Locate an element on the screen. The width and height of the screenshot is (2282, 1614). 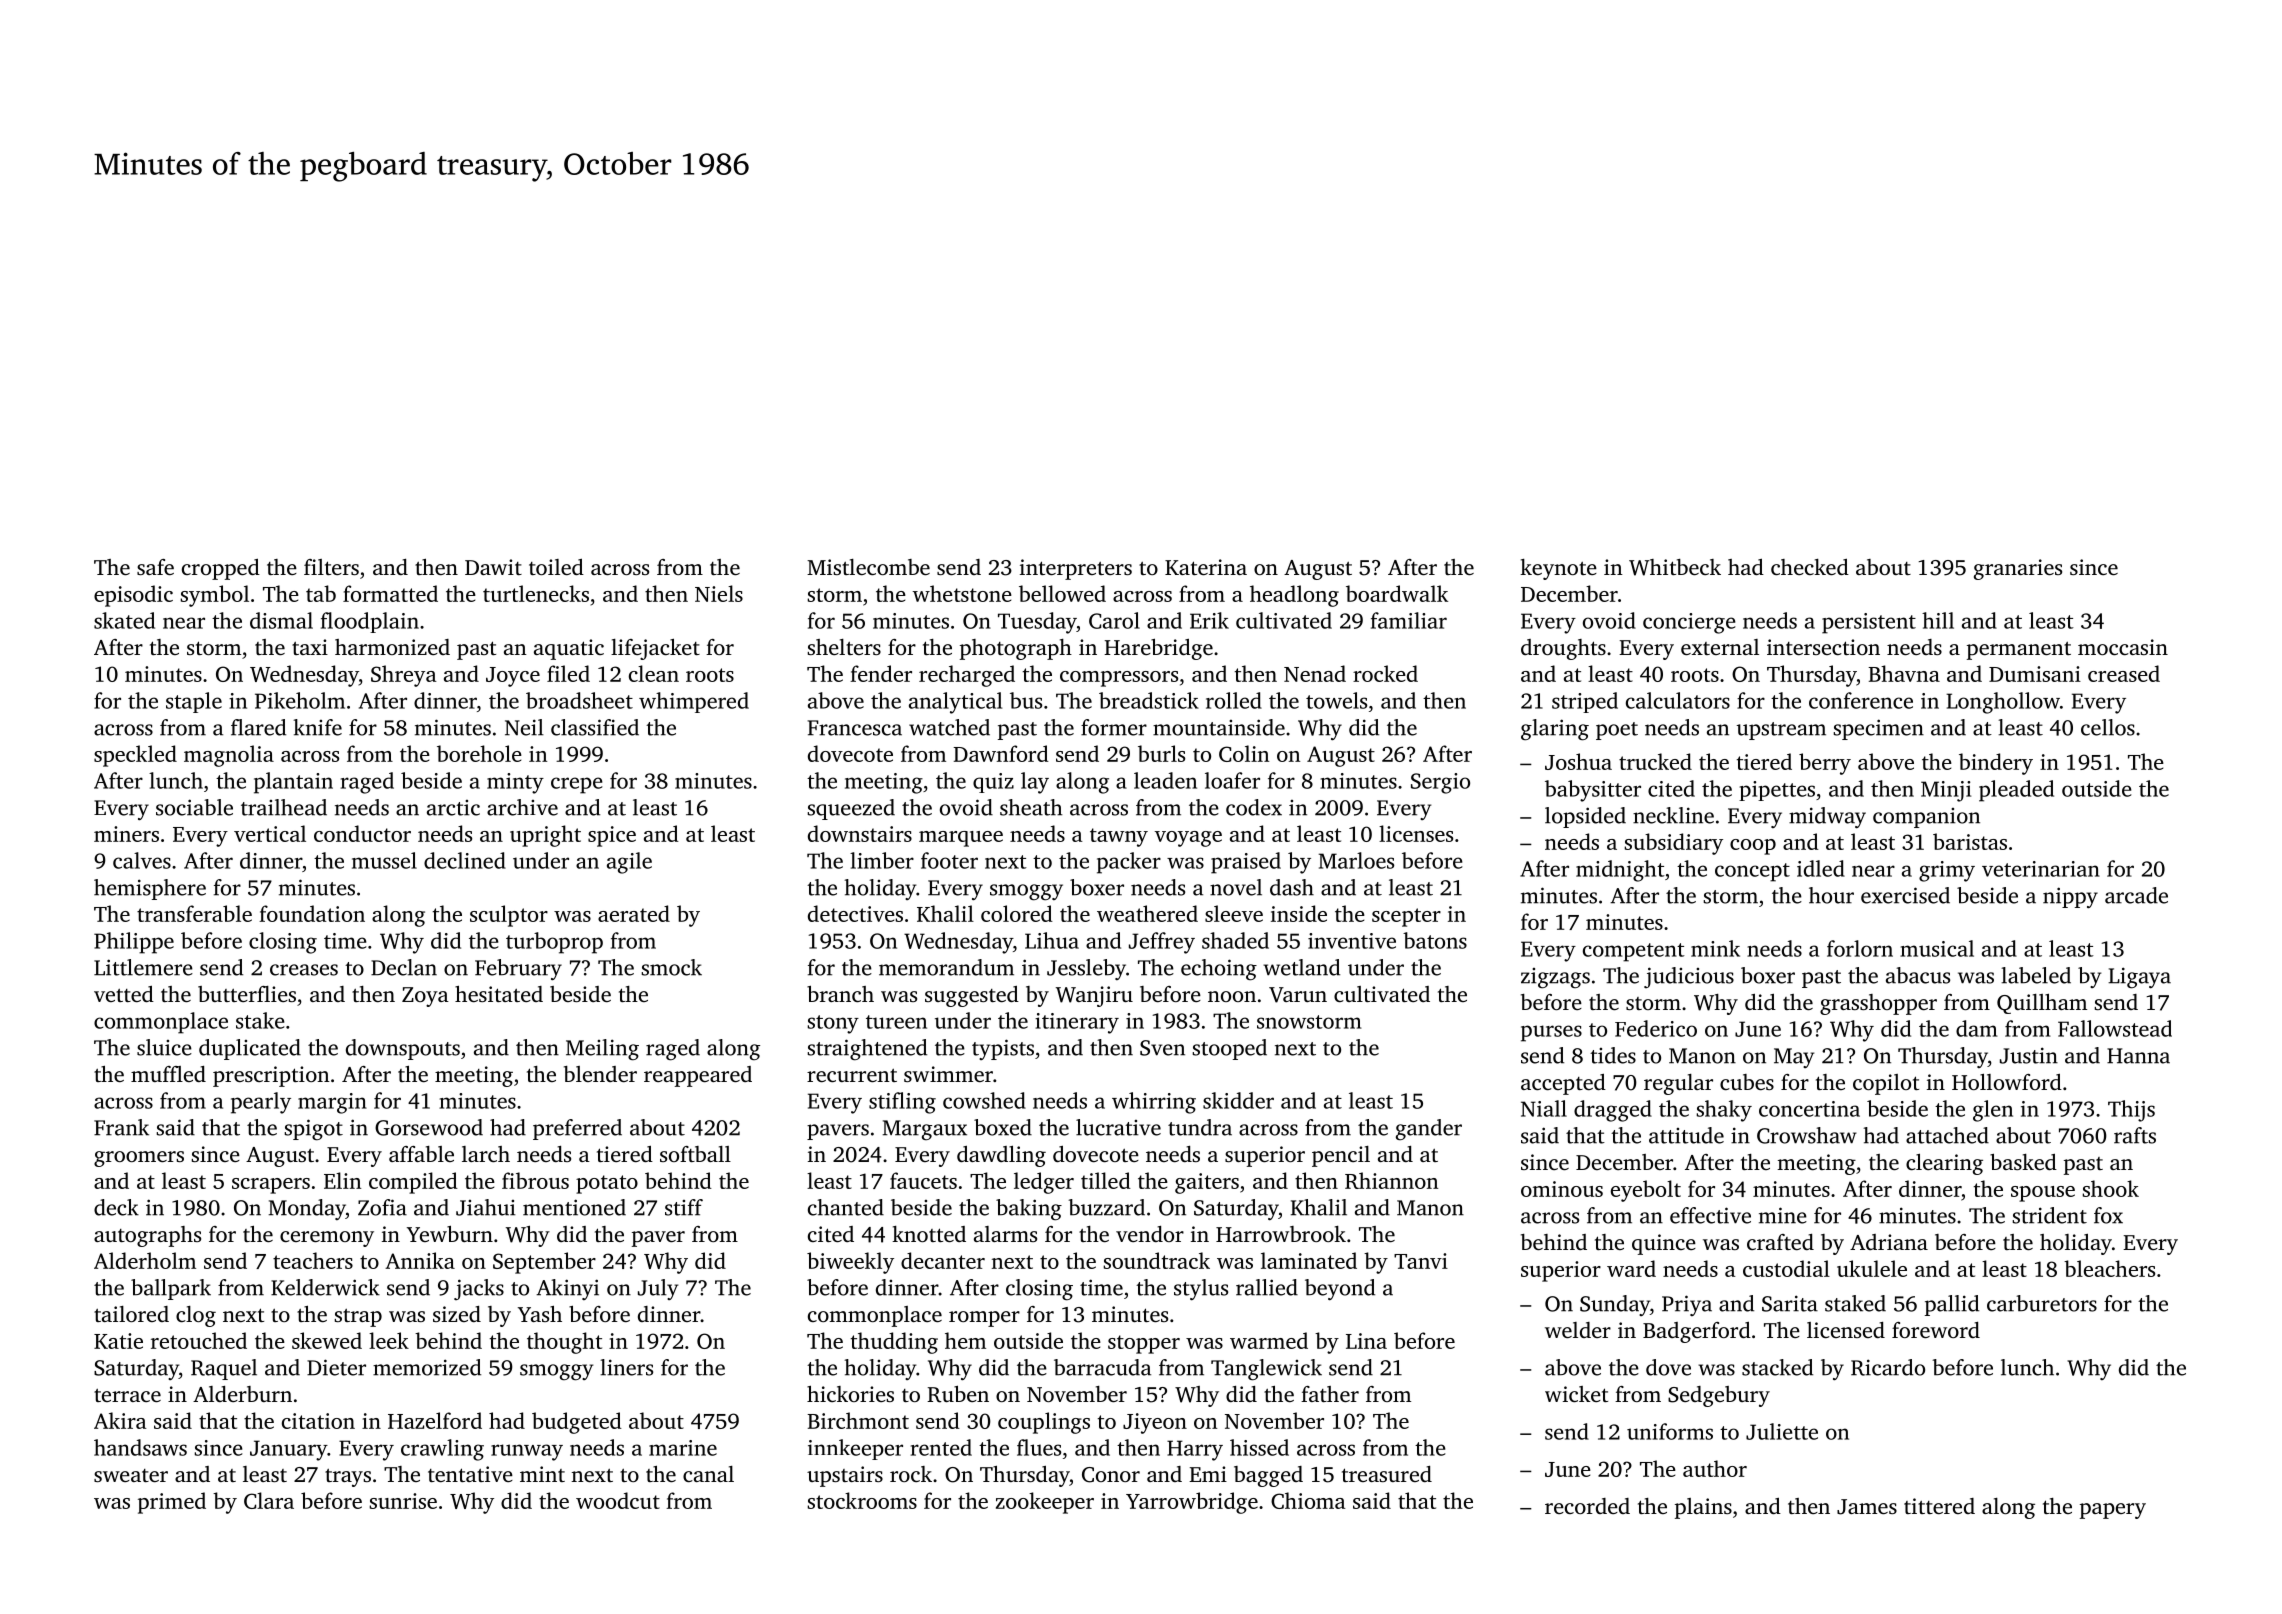
sweater is located at coordinates (131, 1475).
